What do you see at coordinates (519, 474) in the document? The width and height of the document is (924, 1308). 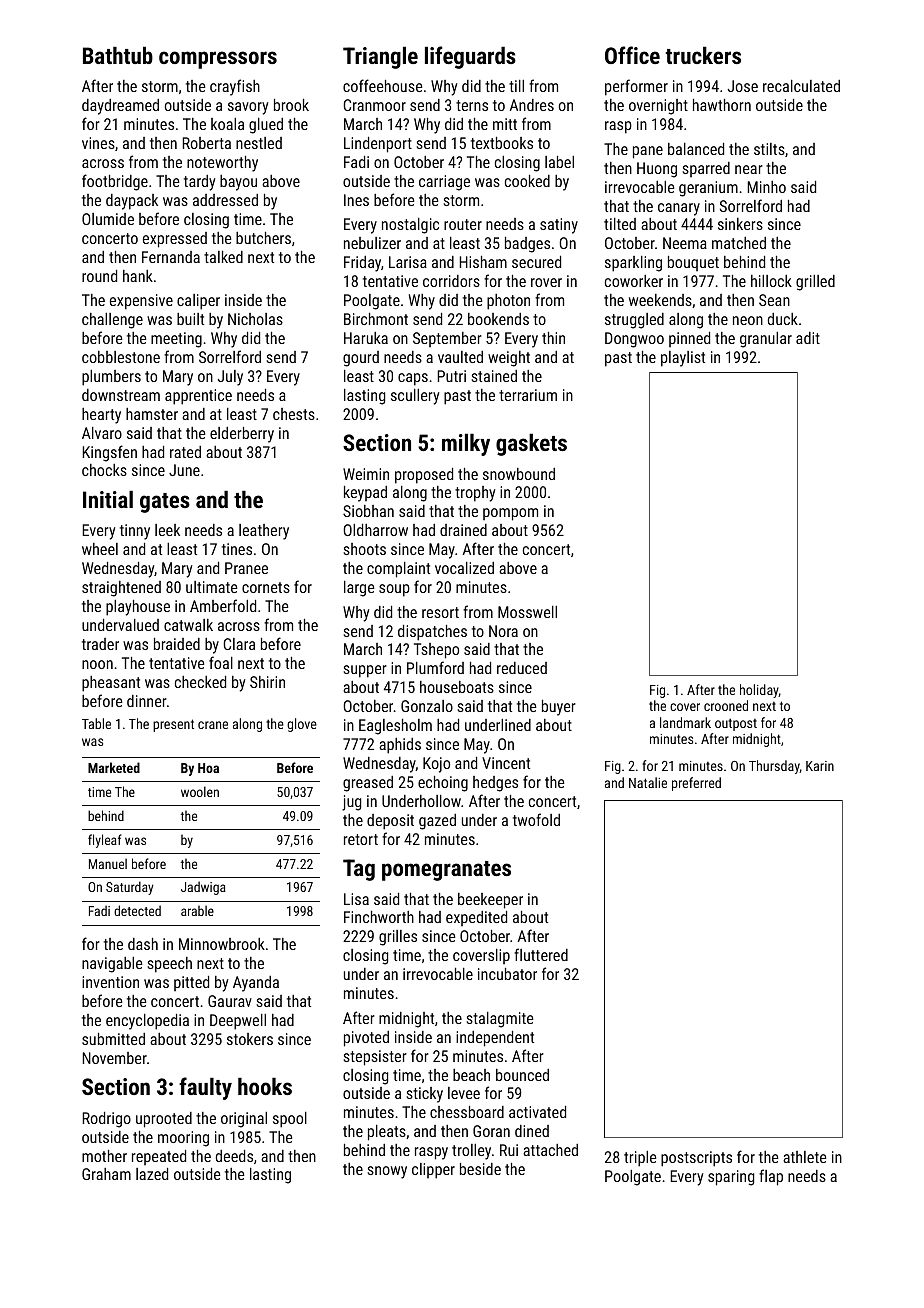 I see `snowbound` at bounding box center [519, 474].
